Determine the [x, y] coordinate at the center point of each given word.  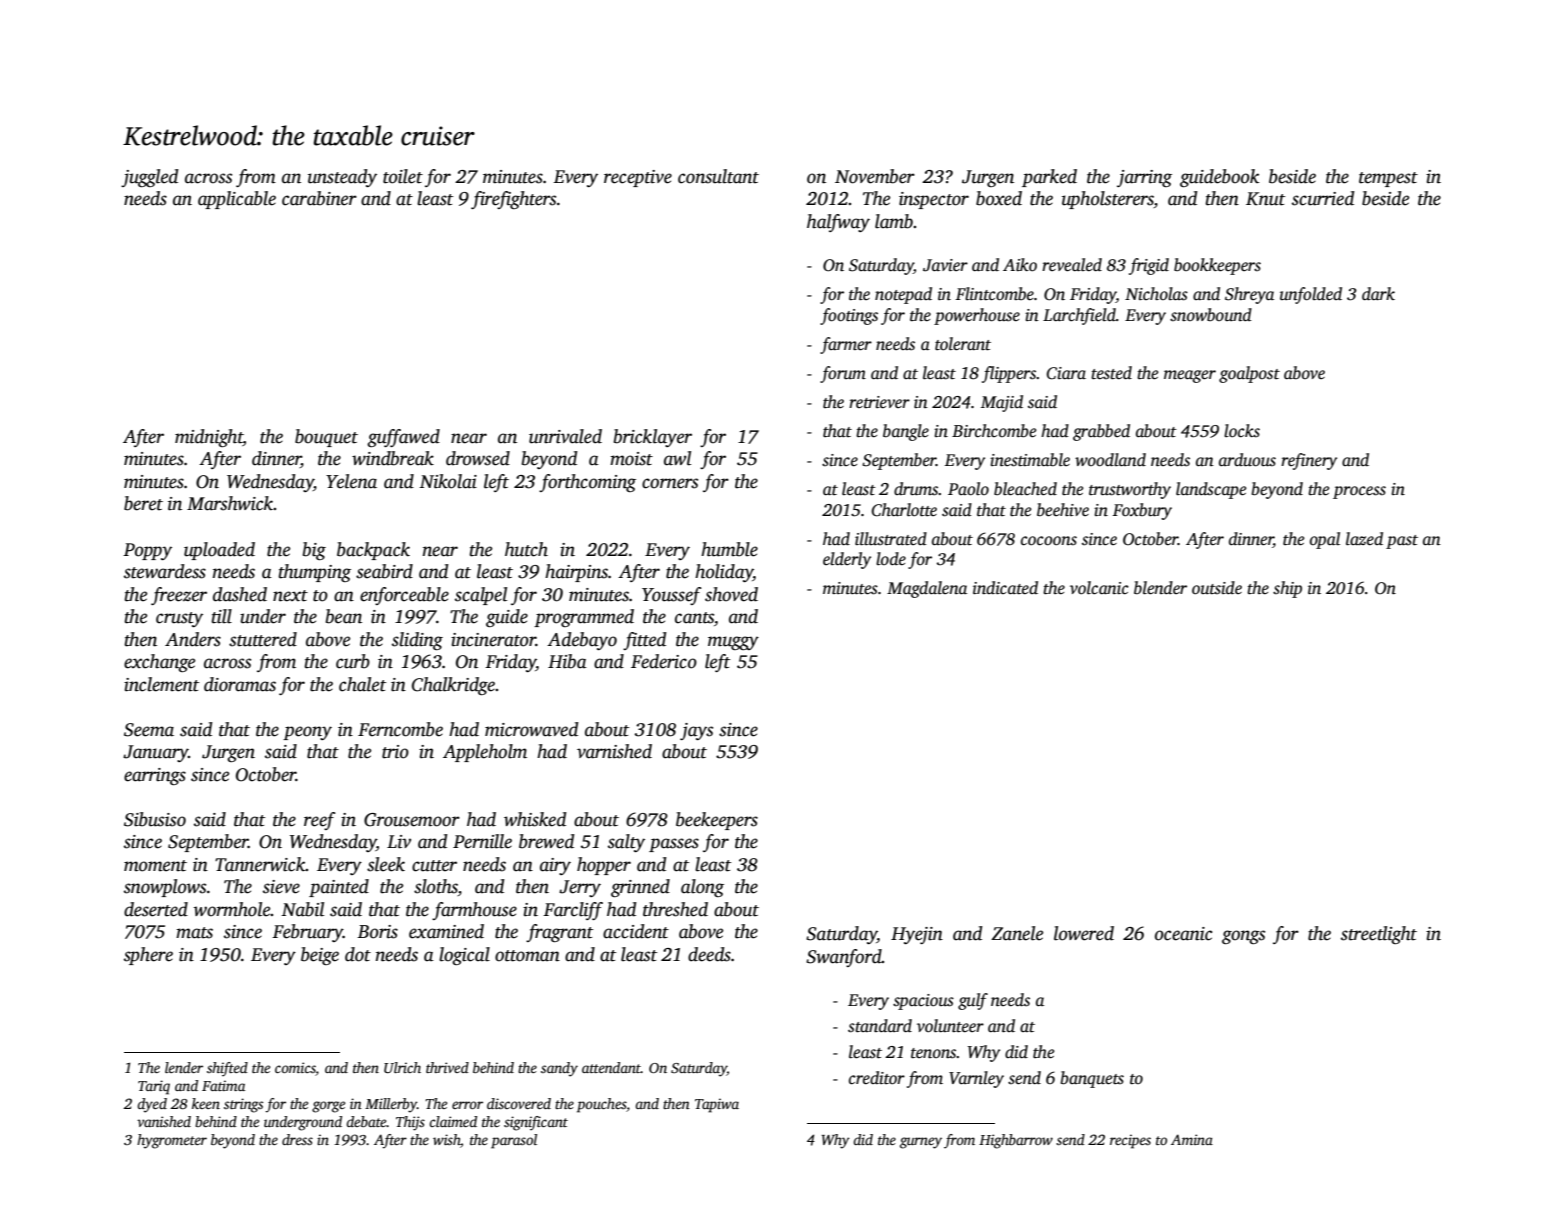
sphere [148, 956]
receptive [638, 178]
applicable [237, 200]
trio [395, 752]
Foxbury [1142, 511]
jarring [1144, 178]
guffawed [403, 438]
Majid [1002, 403]
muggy [733, 643]
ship [1287, 589]
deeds [709, 954]
